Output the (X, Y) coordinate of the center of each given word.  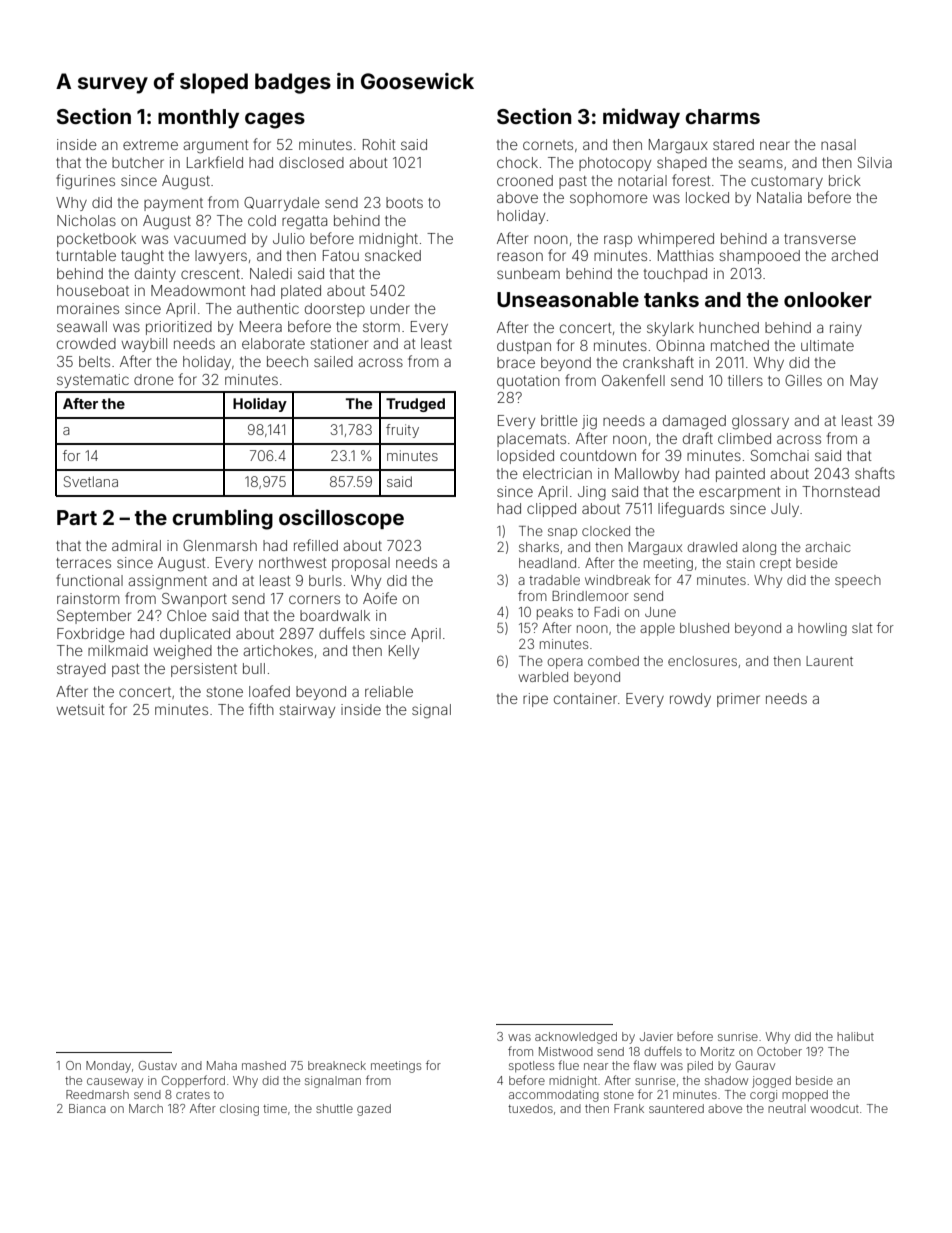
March (146, 1108)
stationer (339, 343)
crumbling (222, 519)
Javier (656, 1036)
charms (722, 116)
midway (641, 118)
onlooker (828, 299)
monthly (198, 119)
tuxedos (530, 1108)
